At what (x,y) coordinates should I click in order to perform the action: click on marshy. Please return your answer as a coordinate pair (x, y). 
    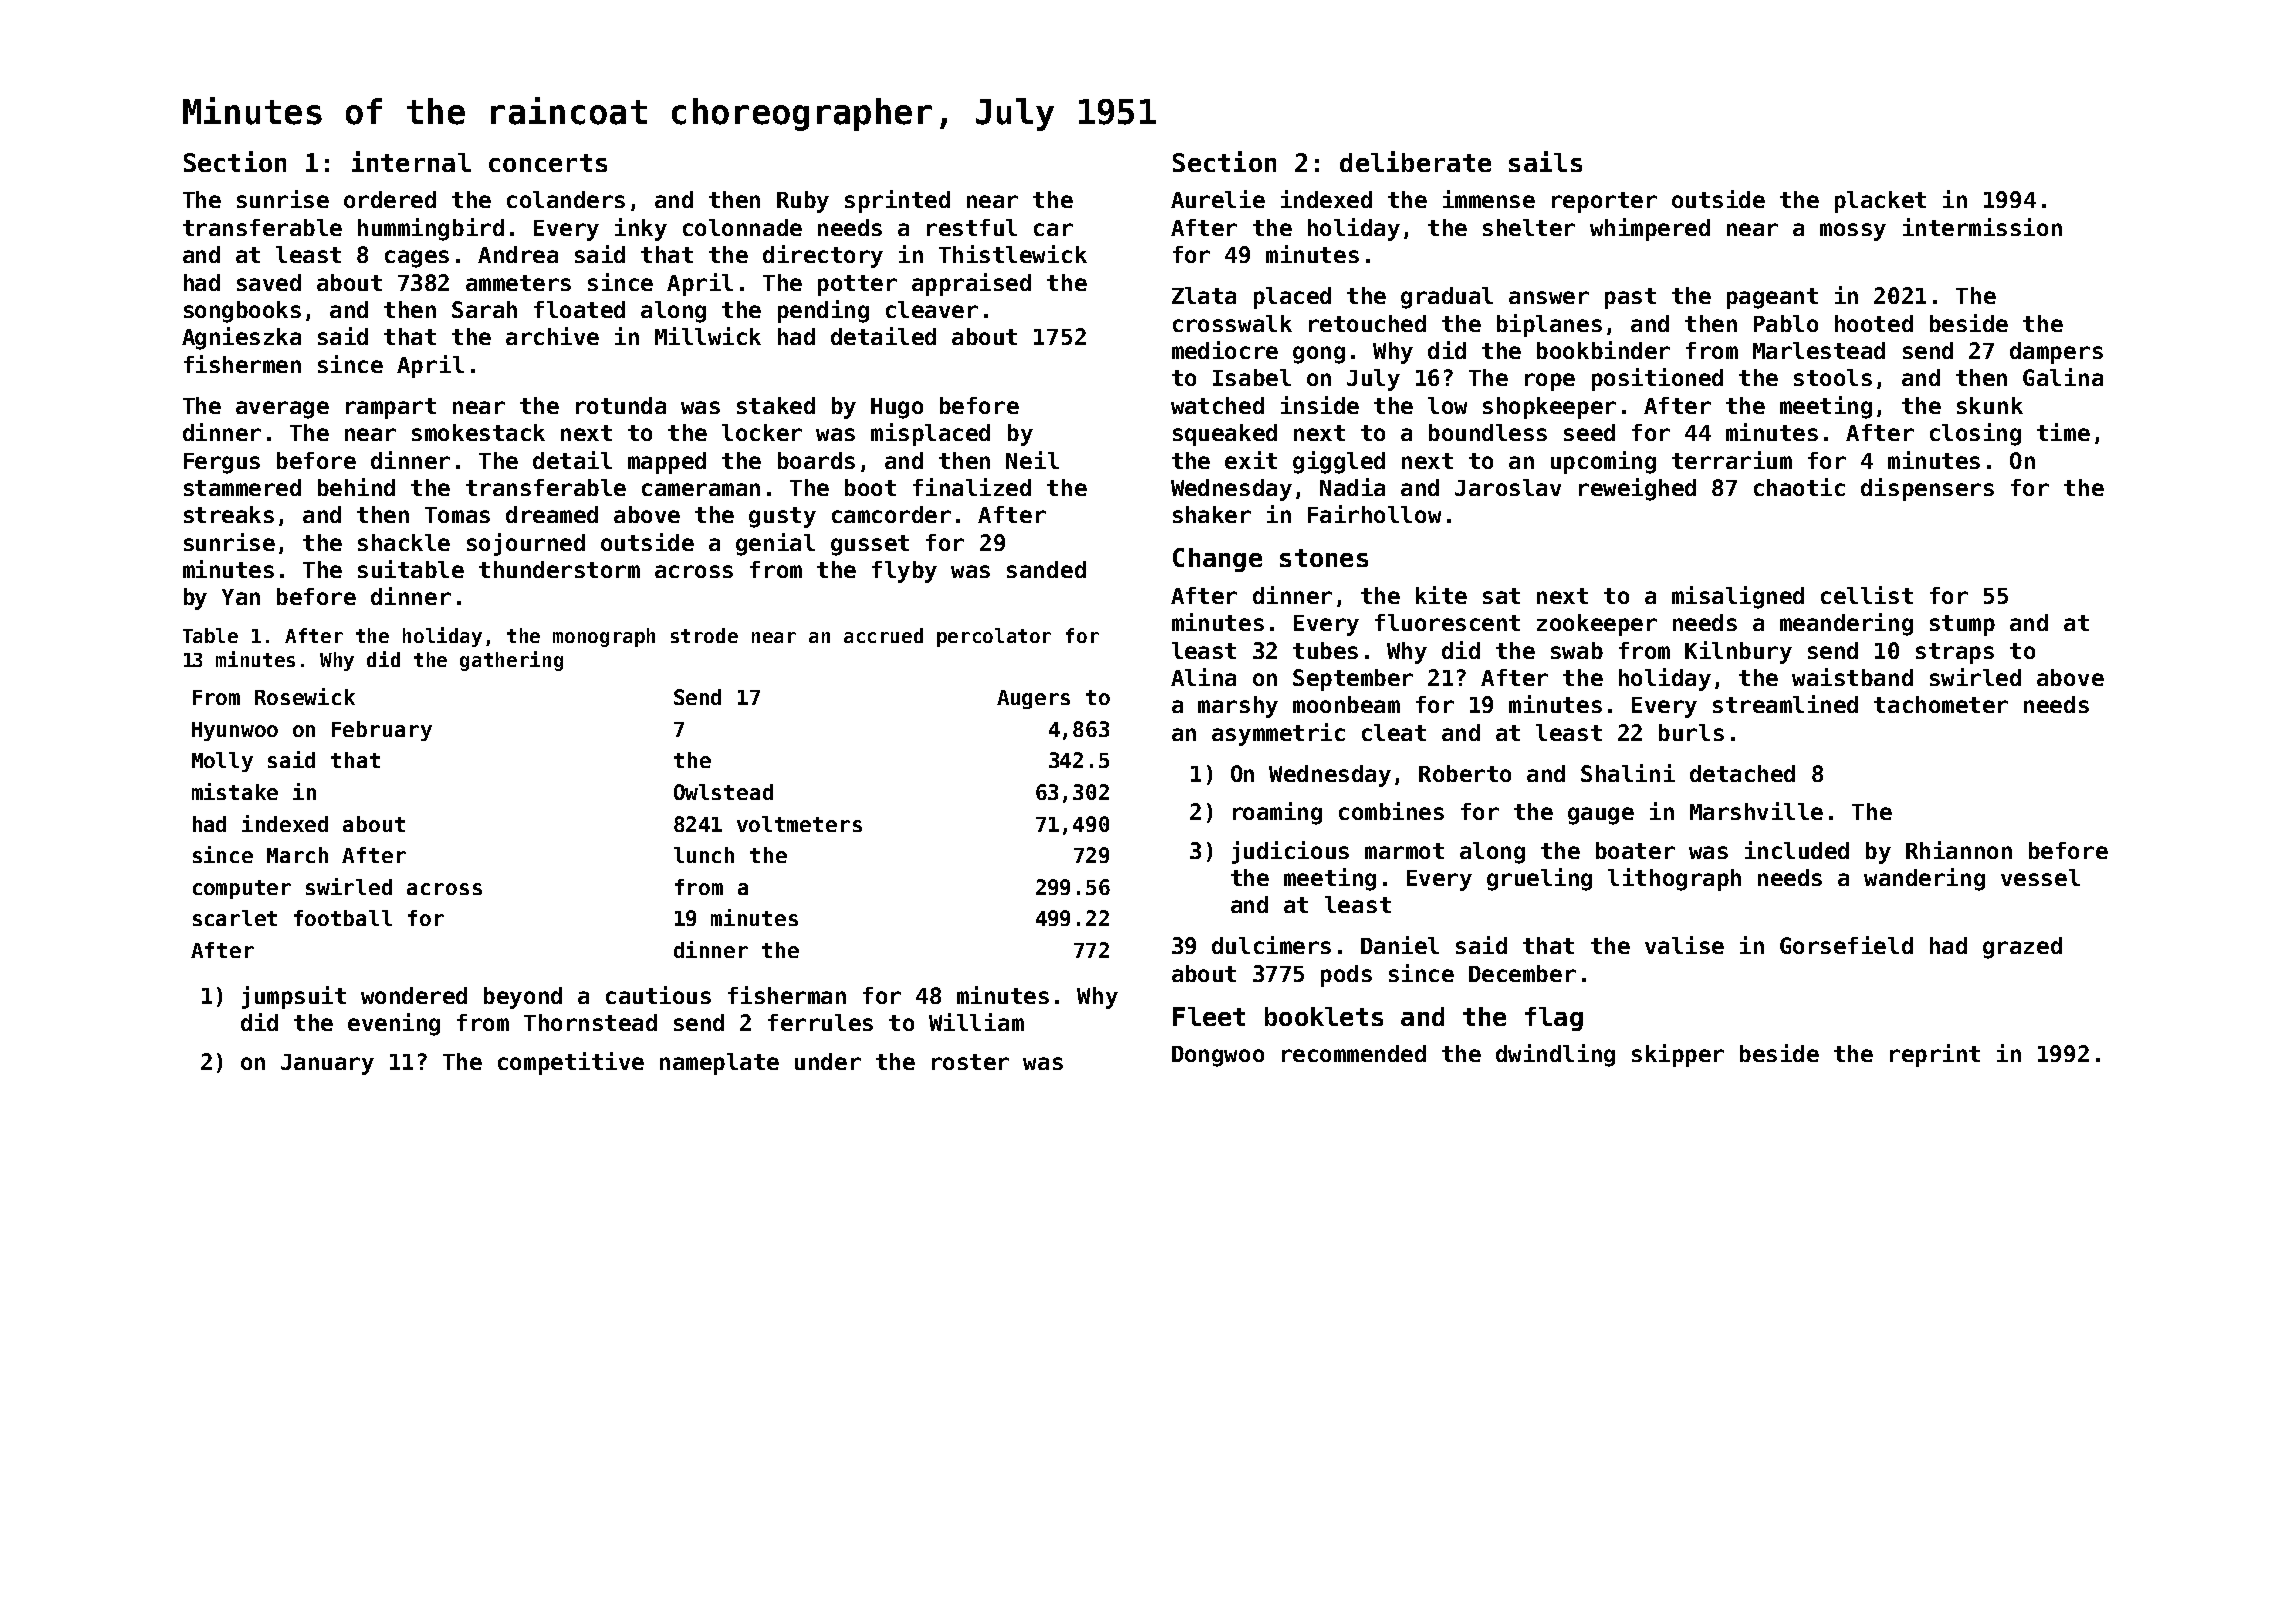
    Looking at the image, I should click on (1238, 707).
